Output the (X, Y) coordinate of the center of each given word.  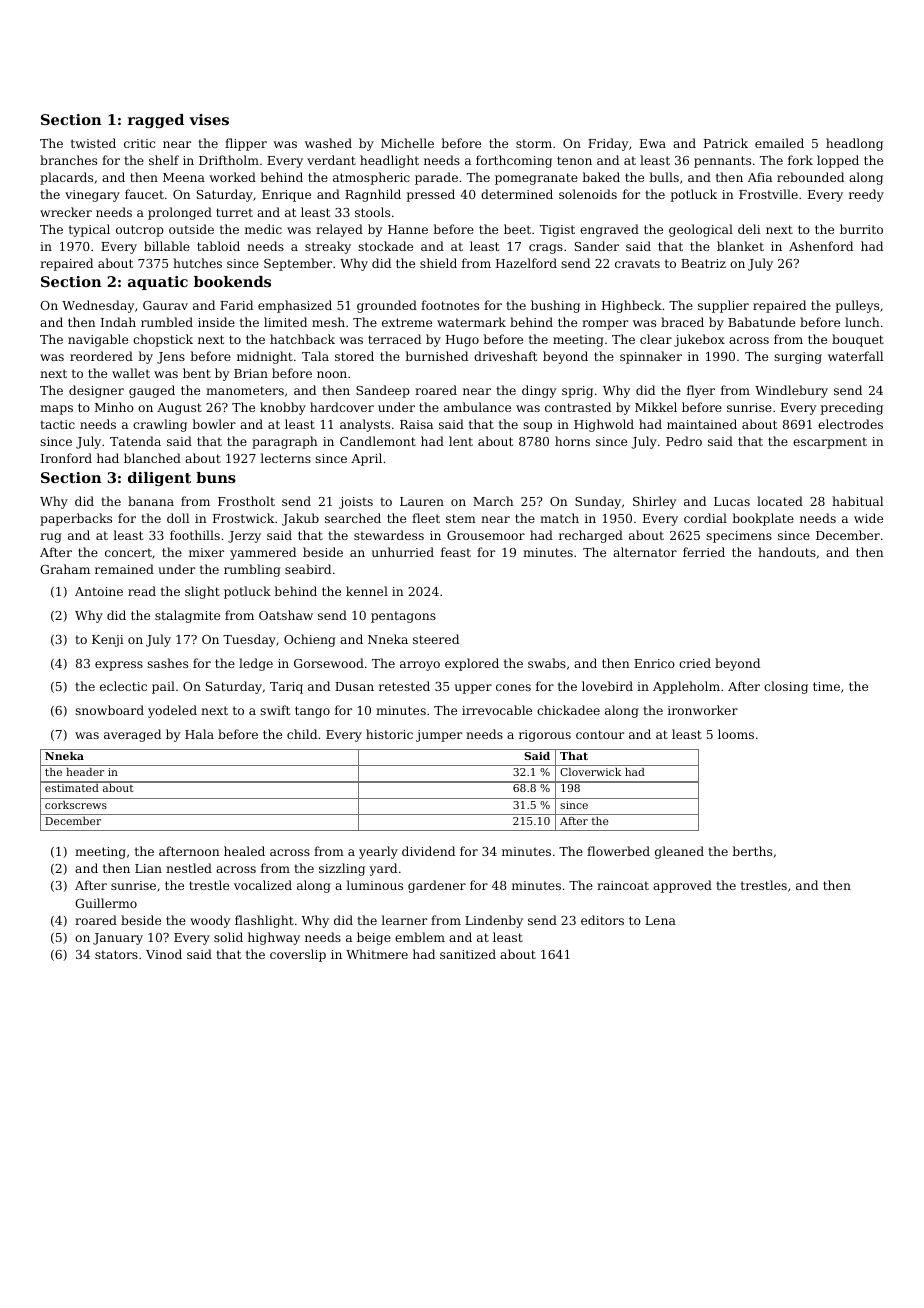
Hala (199, 734)
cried (695, 663)
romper (605, 325)
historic (389, 734)
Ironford (66, 458)
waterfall (855, 356)
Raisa (416, 424)
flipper (246, 144)
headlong (854, 144)
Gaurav (165, 305)
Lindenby (494, 921)
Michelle (407, 143)
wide (868, 518)
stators (116, 954)
